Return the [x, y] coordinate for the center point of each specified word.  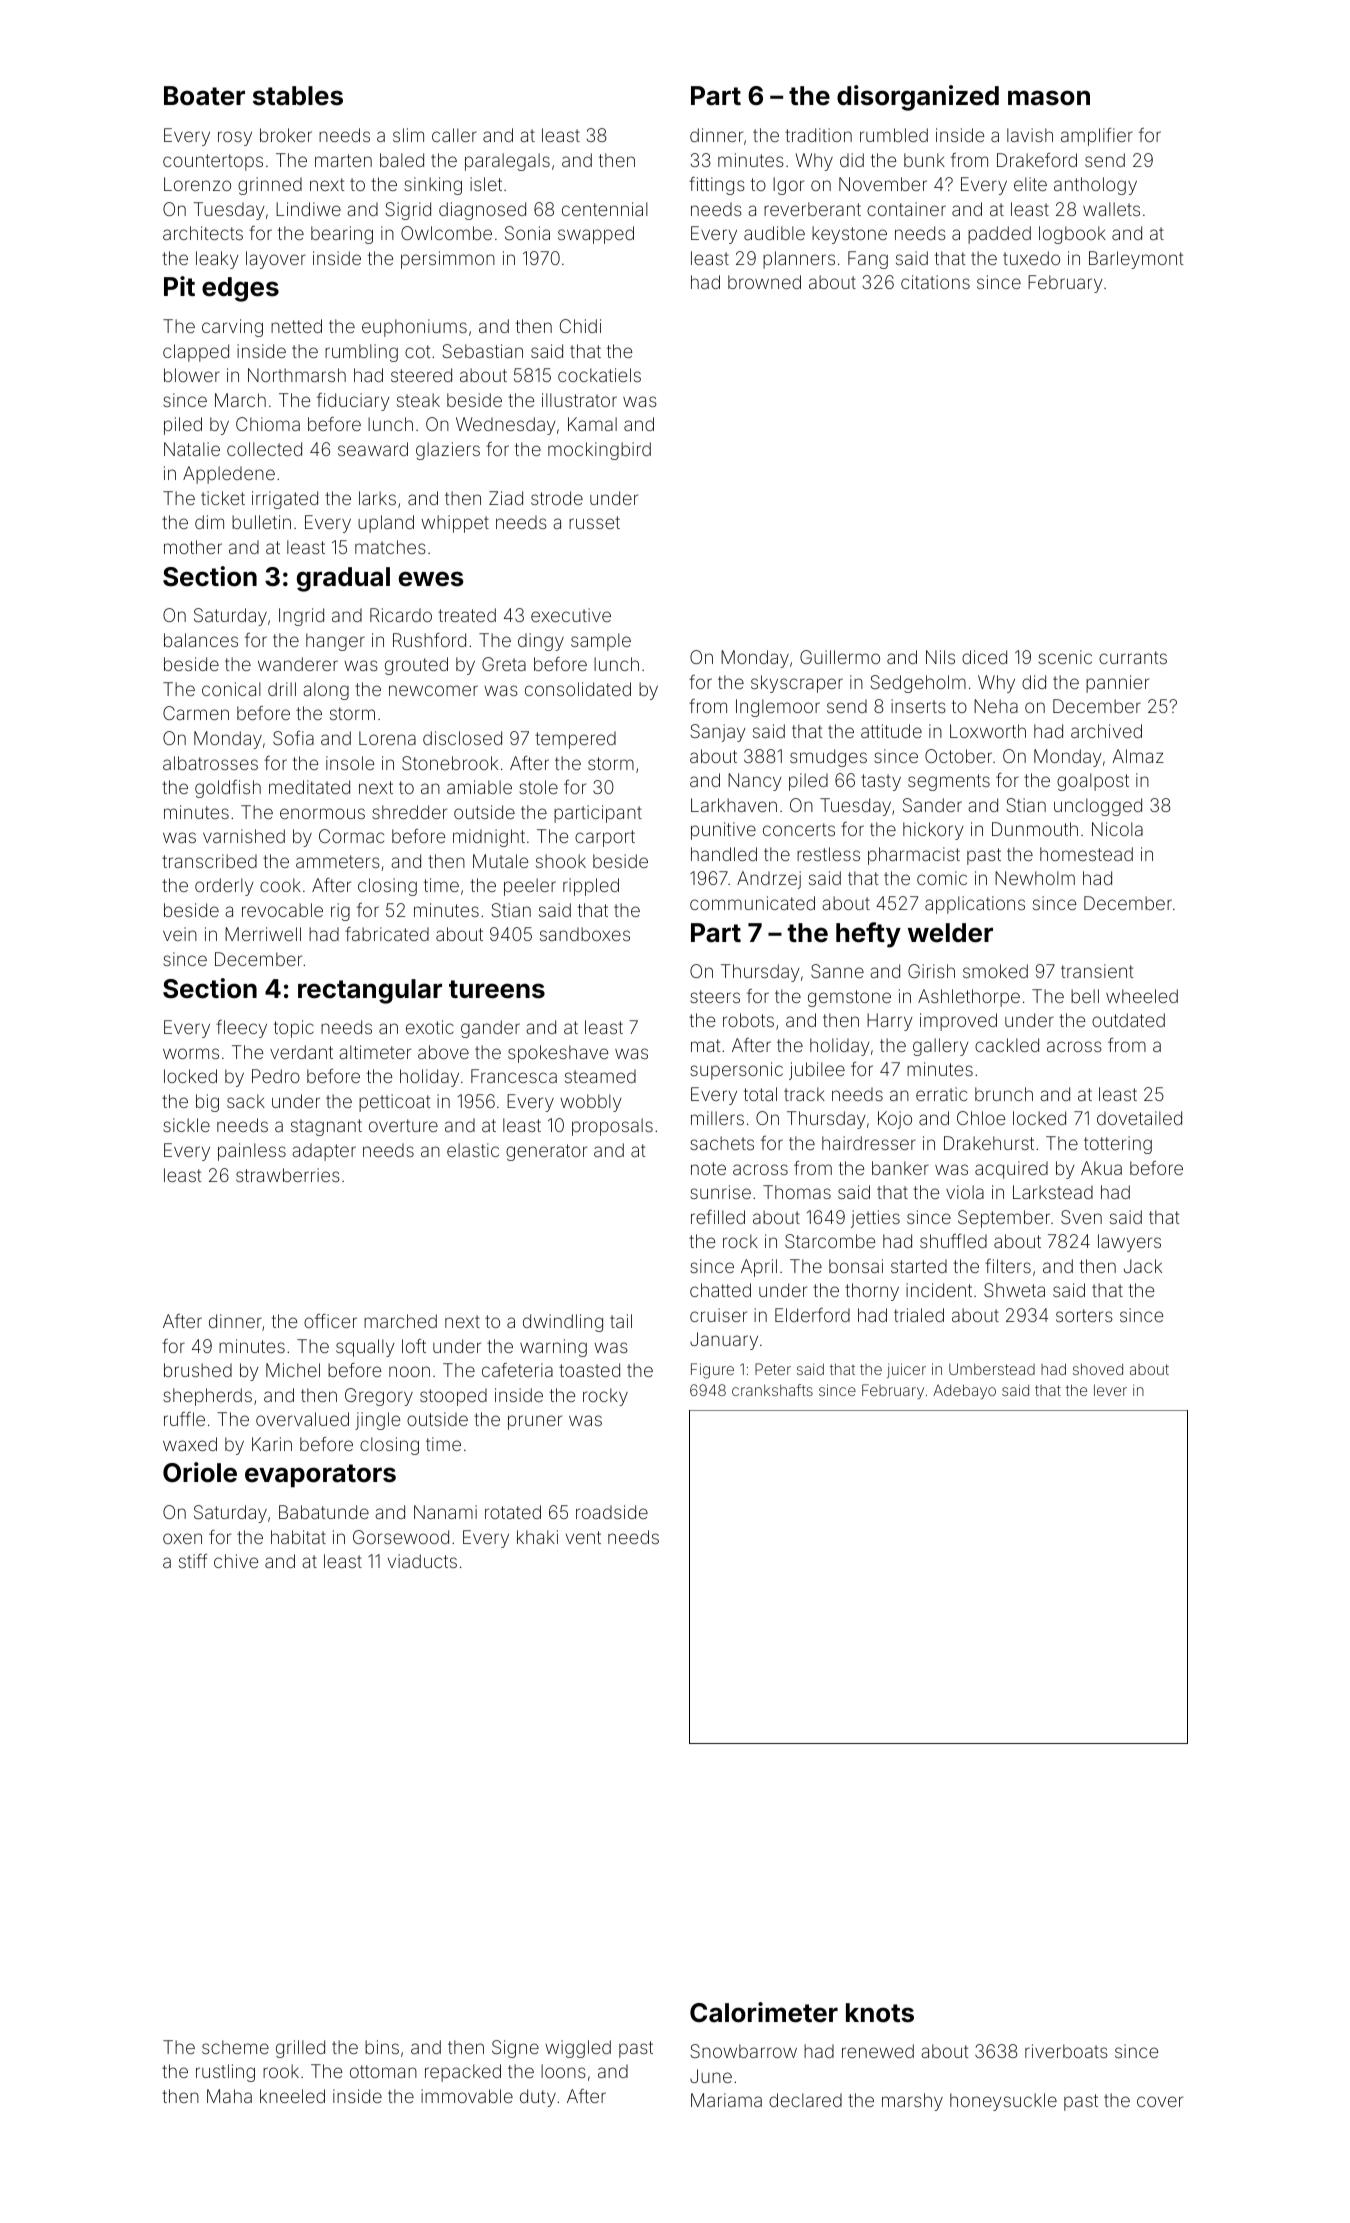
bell [1085, 996]
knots [880, 2013]
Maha [229, 2096]
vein [180, 934]
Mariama [726, 2100]
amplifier [1097, 137]
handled [724, 854]
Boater [204, 96]
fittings [717, 186]
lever [1110, 1390]
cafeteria [517, 1370]
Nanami [445, 1512]
